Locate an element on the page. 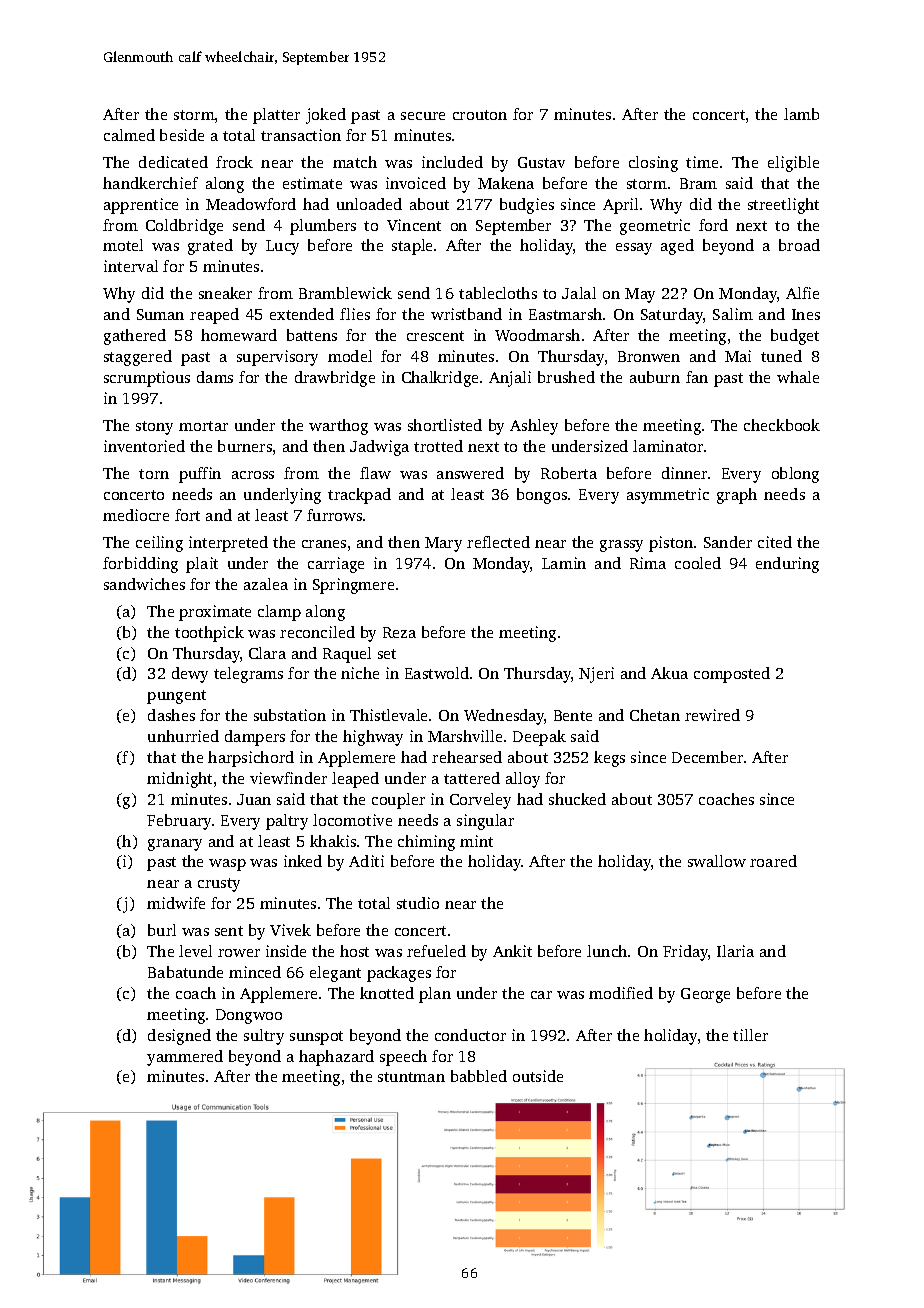 The image size is (924, 1308). secure is located at coordinates (423, 116).
